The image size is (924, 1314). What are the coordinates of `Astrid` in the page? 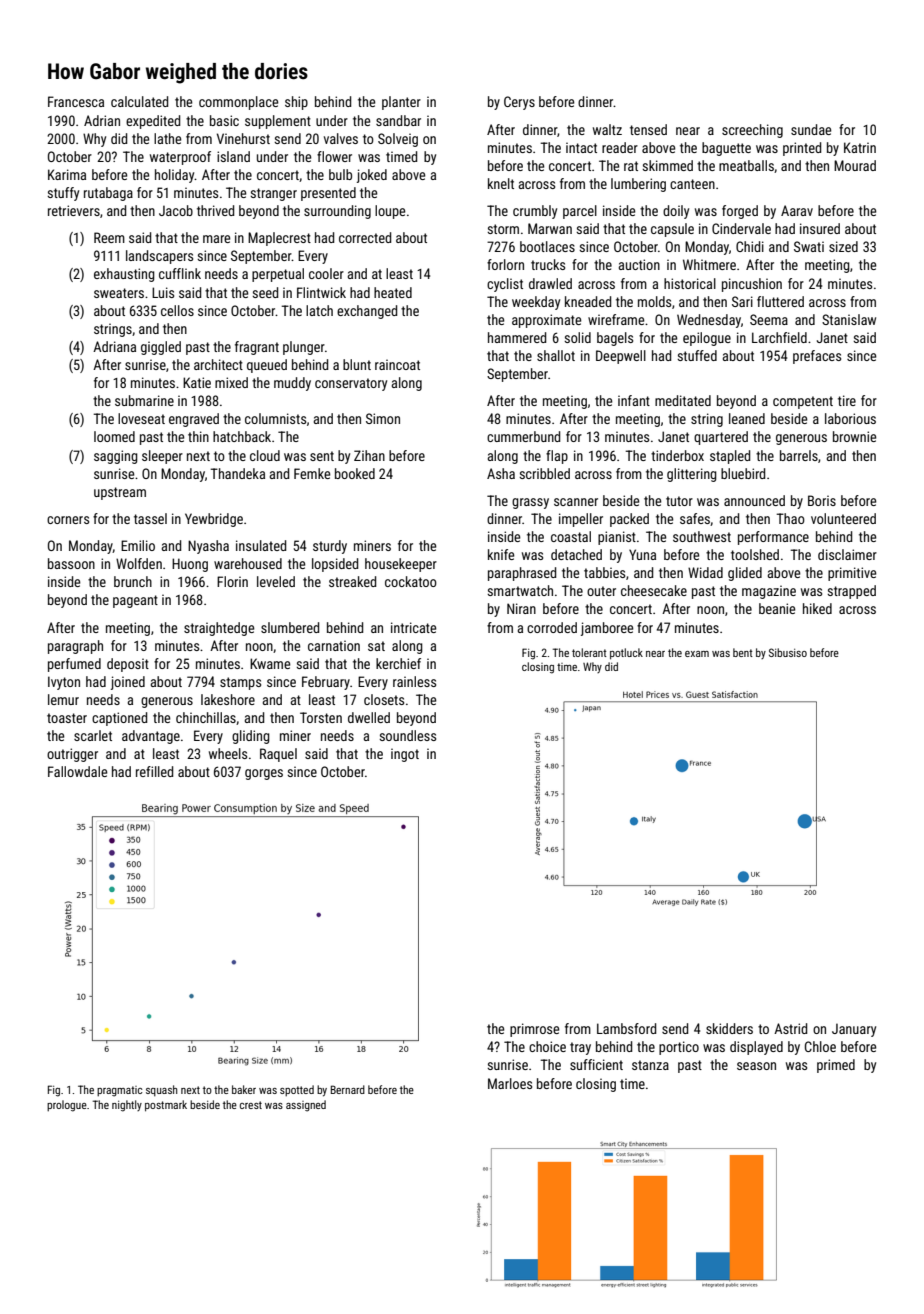 It's located at (790, 1028).
